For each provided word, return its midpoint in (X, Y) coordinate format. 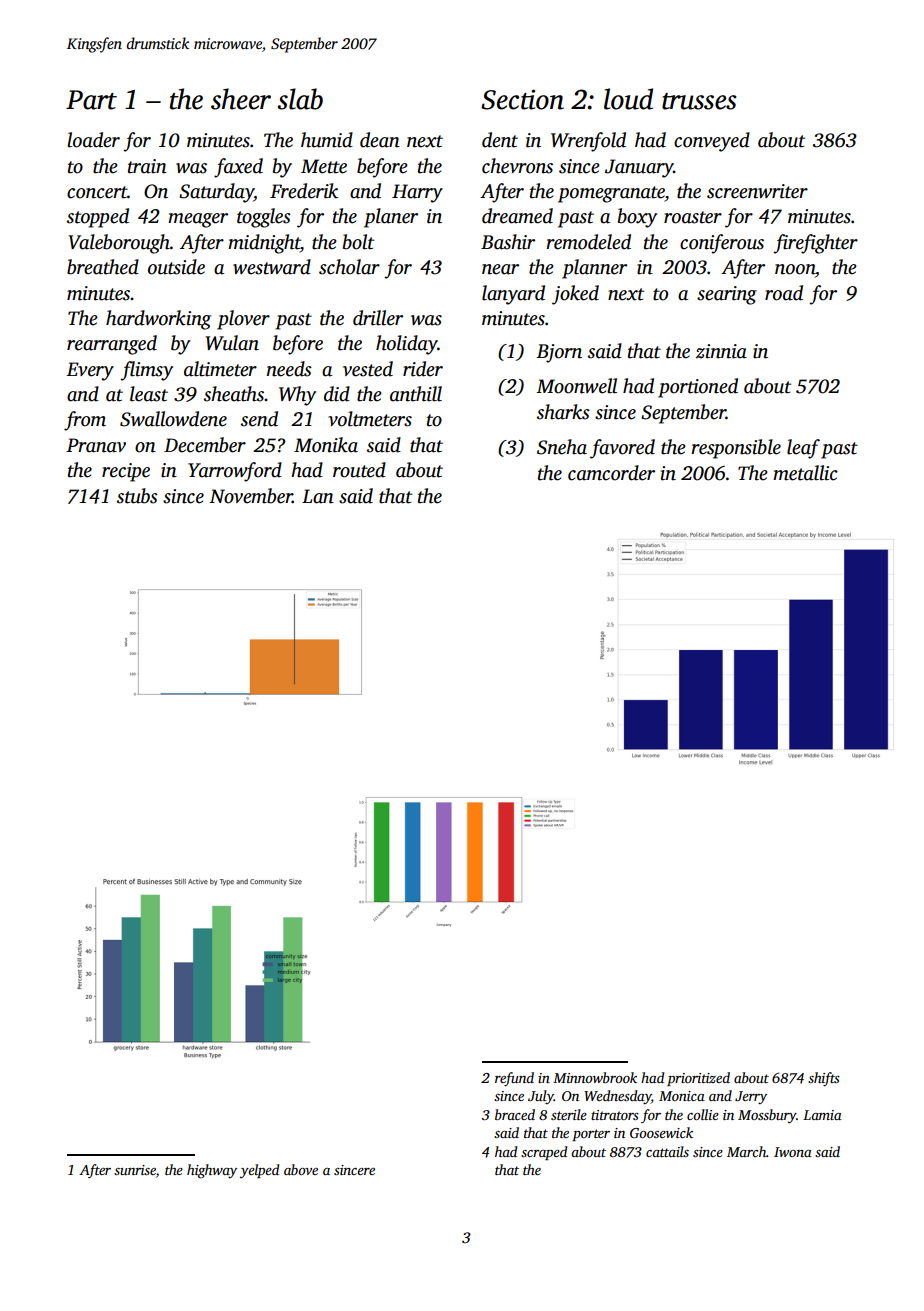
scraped (544, 1153)
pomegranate (611, 194)
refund (514, 1079)
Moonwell (576, 386)
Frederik (304, 191)
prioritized (698, 1079)
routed (359, 470)
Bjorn (559, 353)
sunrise (135, 1170)
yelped (259, 1171)
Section (522, 99)
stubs (137, 496)
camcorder (611, 473)
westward (272, 267)
